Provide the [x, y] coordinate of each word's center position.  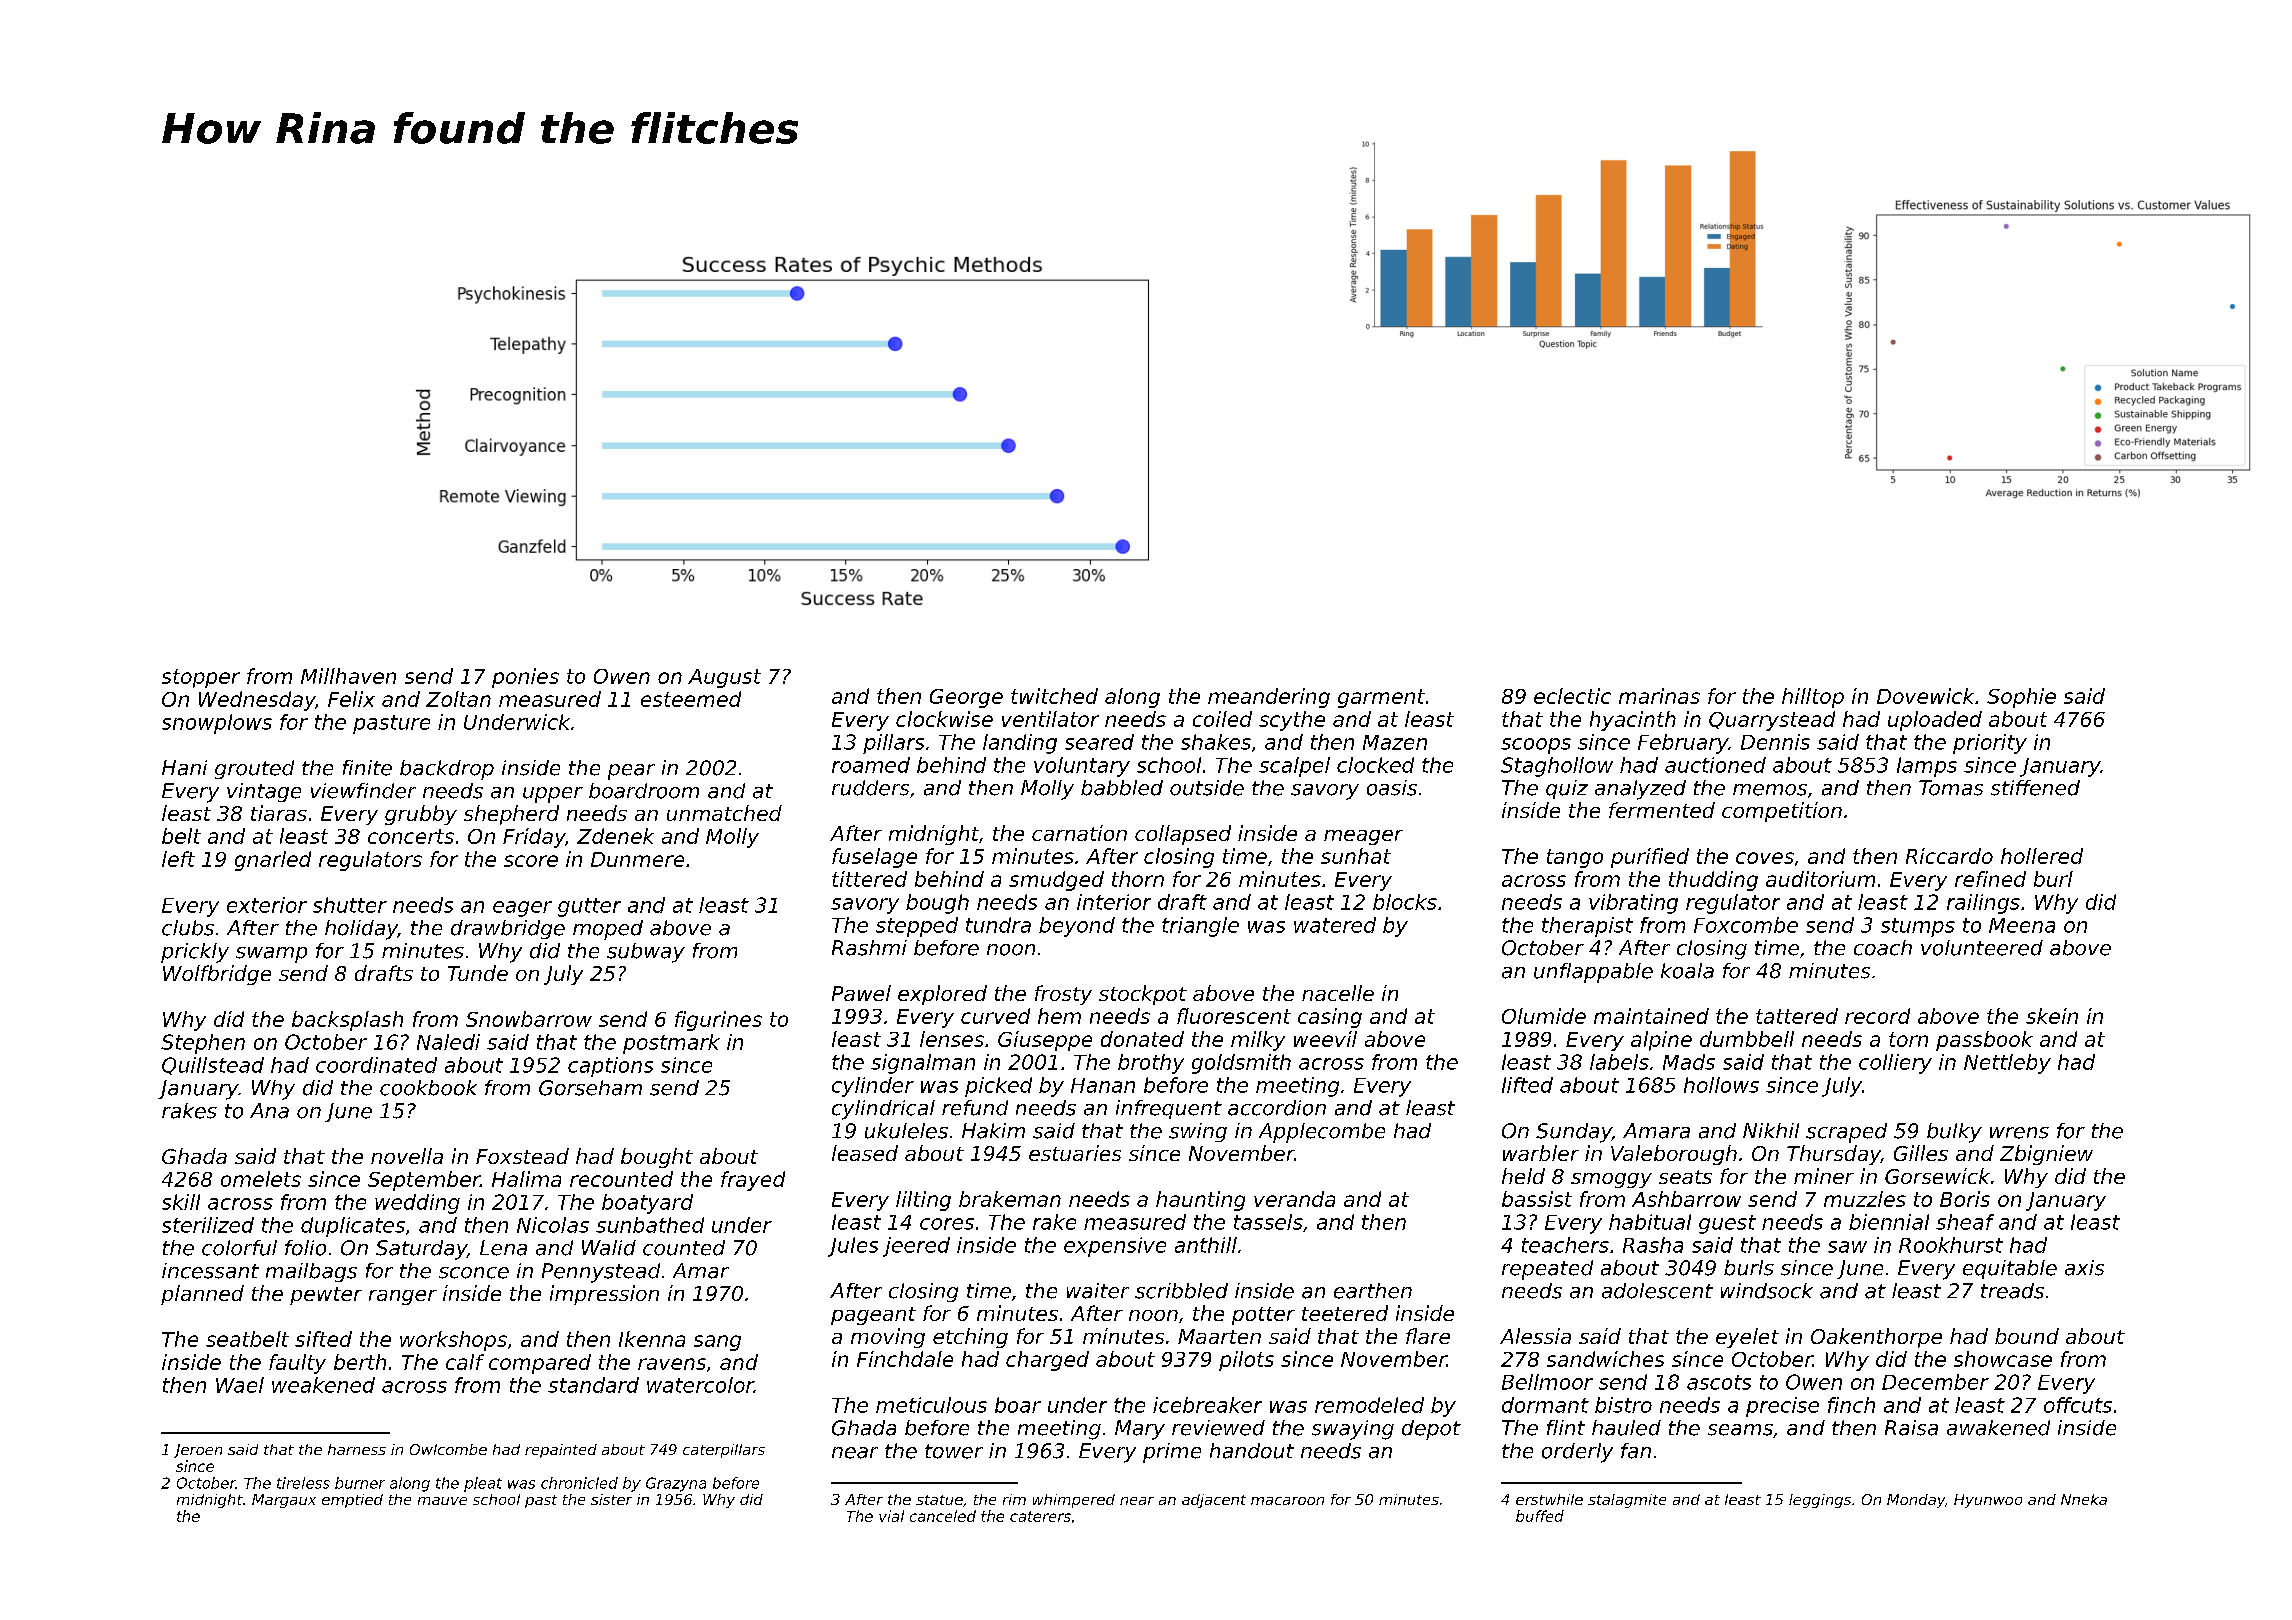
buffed [1540, 1516]
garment [1381, 698]
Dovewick [1925, 696]
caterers [1040, 1516]
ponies [525, 678]
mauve [442, 1501]
